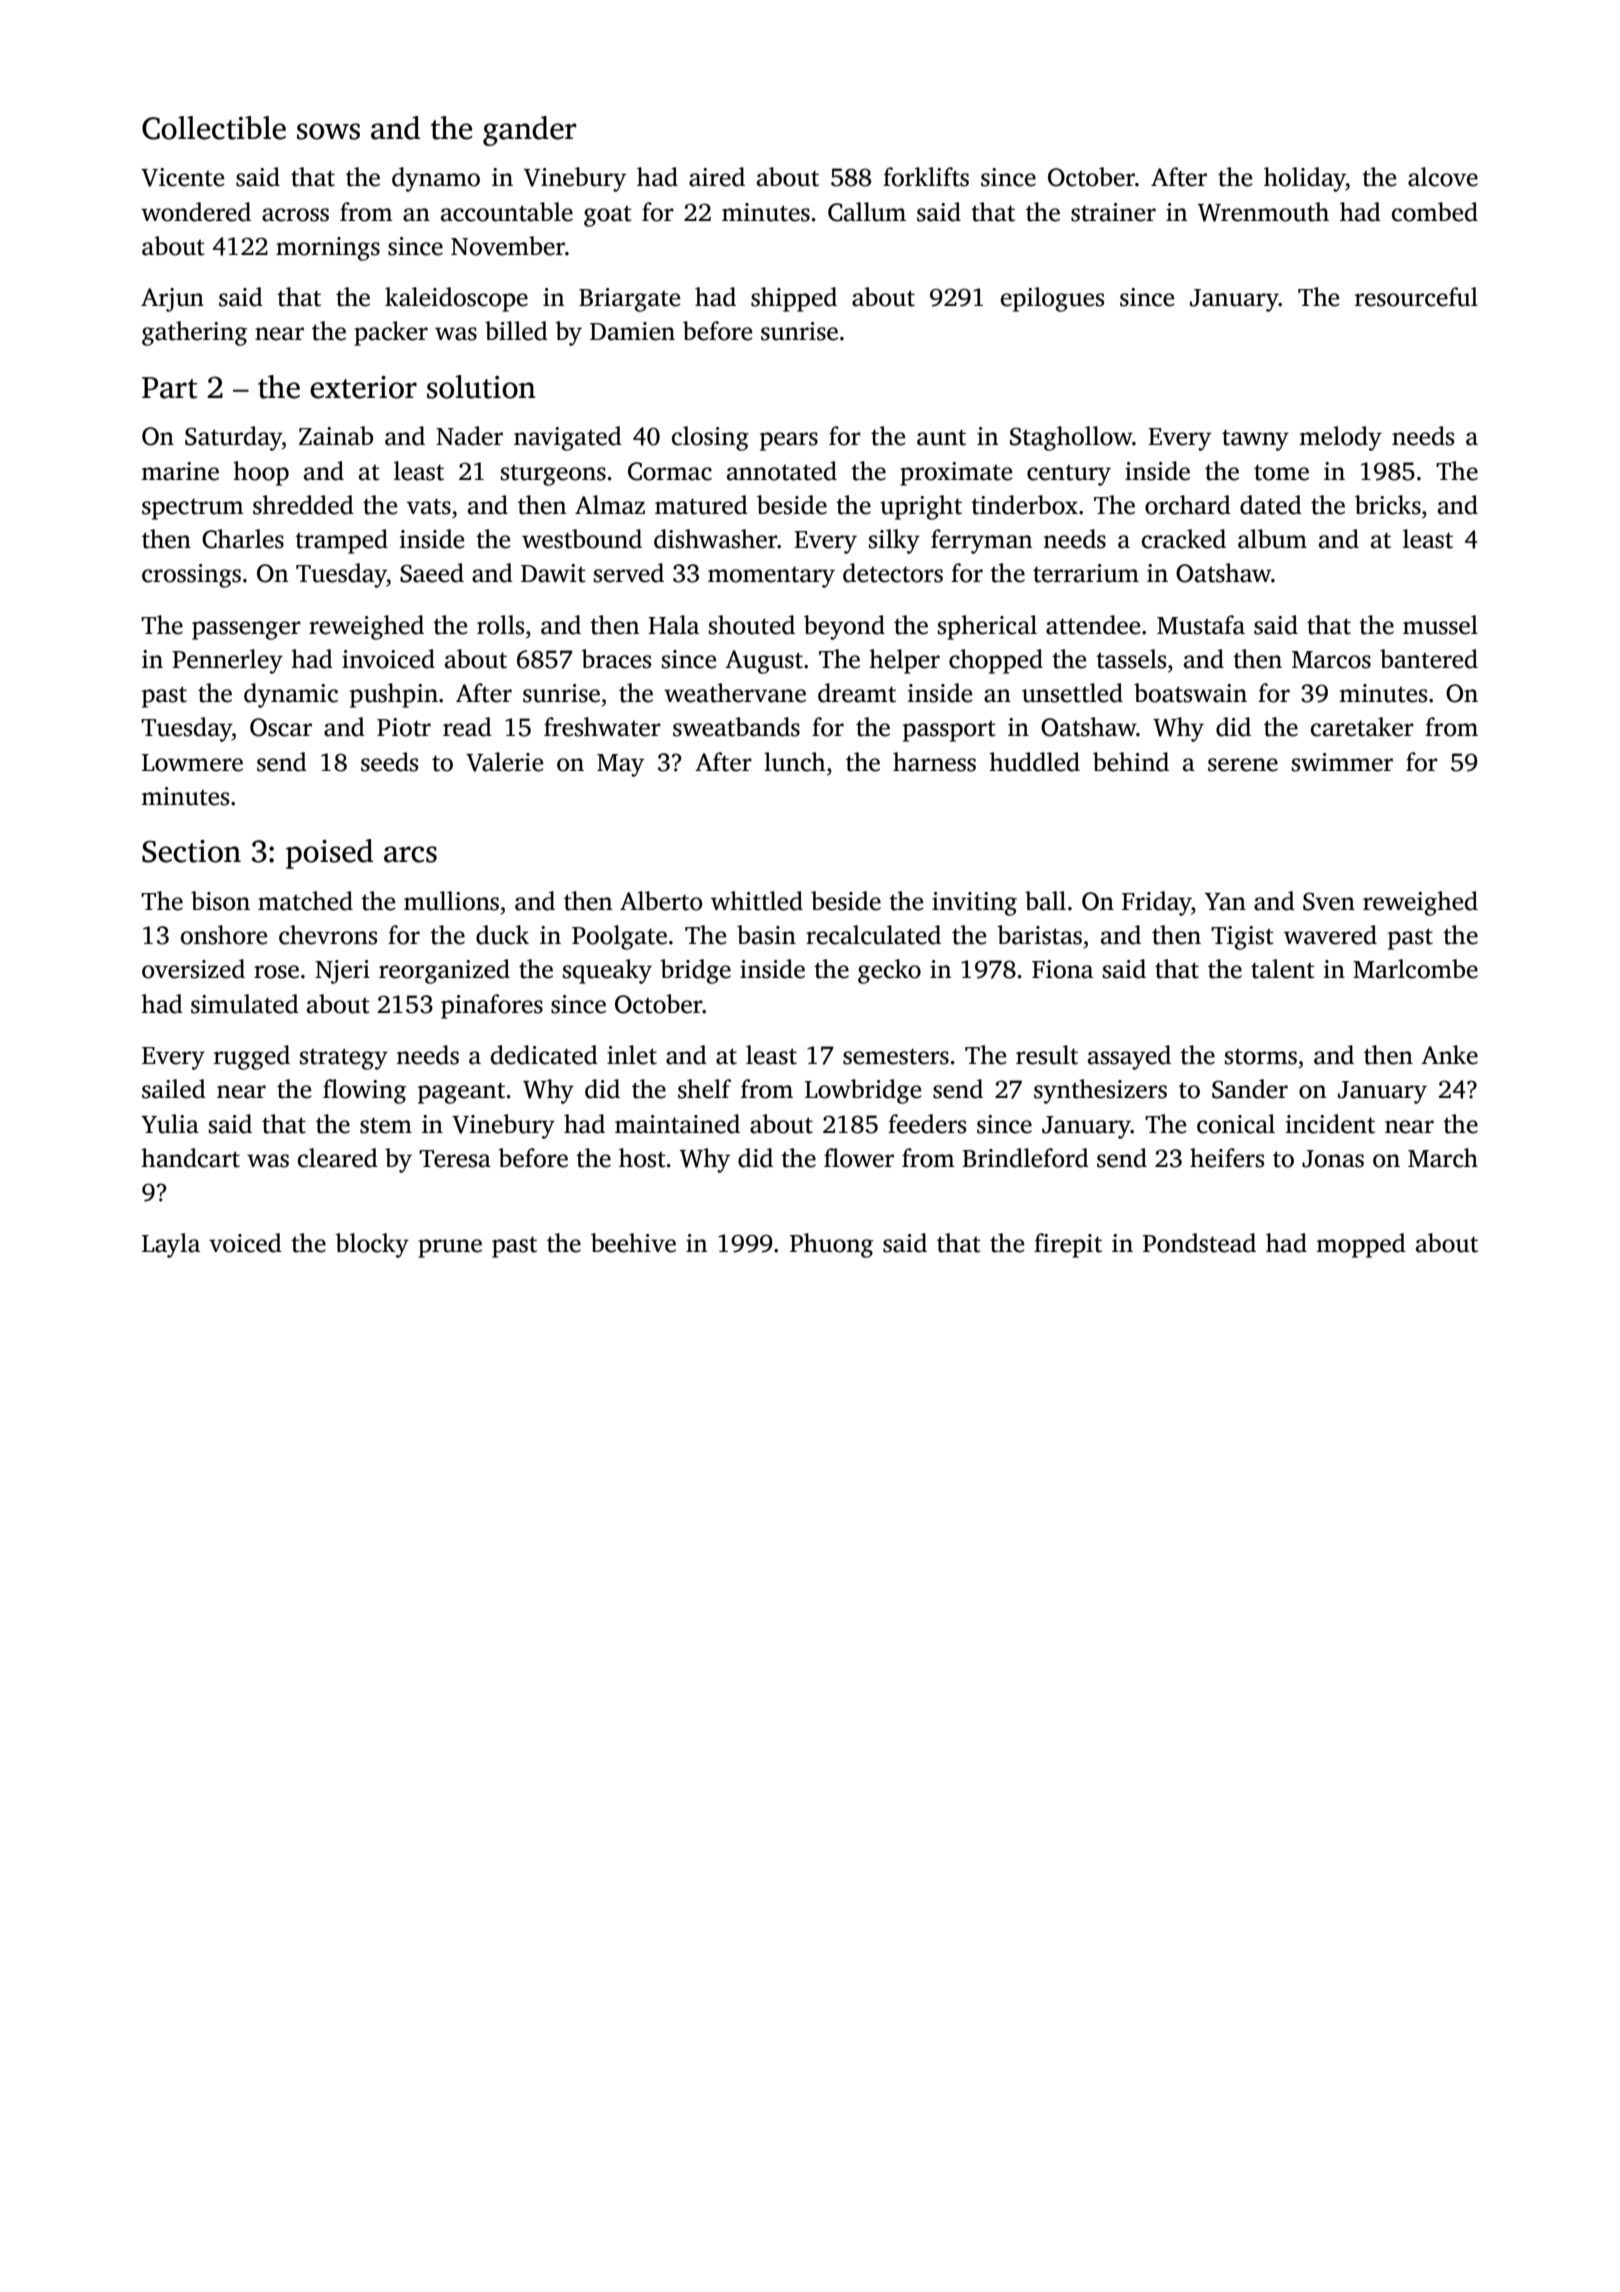  What do you see at coordinates (1443, 177) in the image?
I see `alcove` at bounding box center [1443, 177].
